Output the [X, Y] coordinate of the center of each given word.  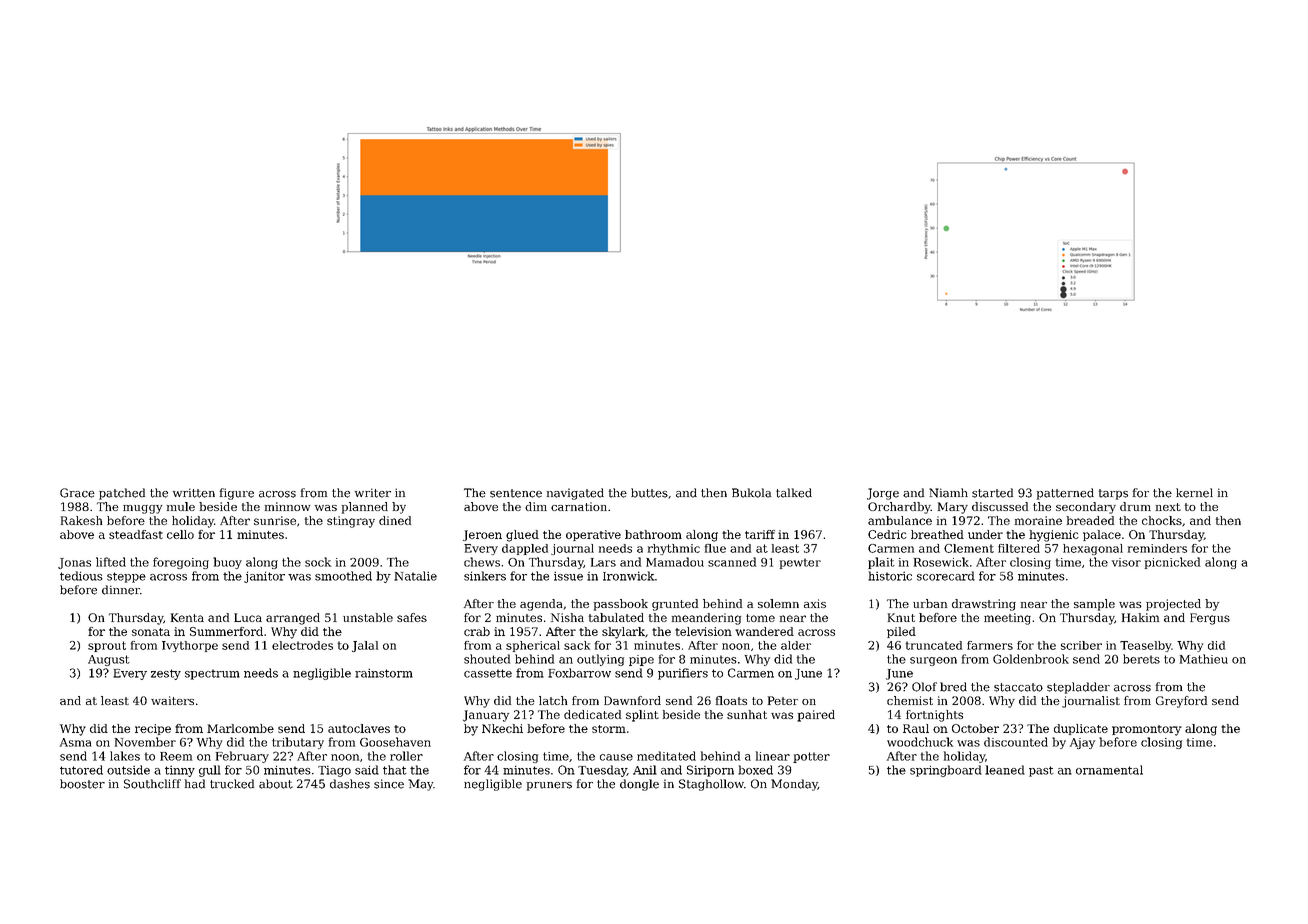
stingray [351, 522]
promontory [1147, 730]
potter [811, 757]
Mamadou [675, 562]
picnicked [1172, 563]
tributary [298, 743]
